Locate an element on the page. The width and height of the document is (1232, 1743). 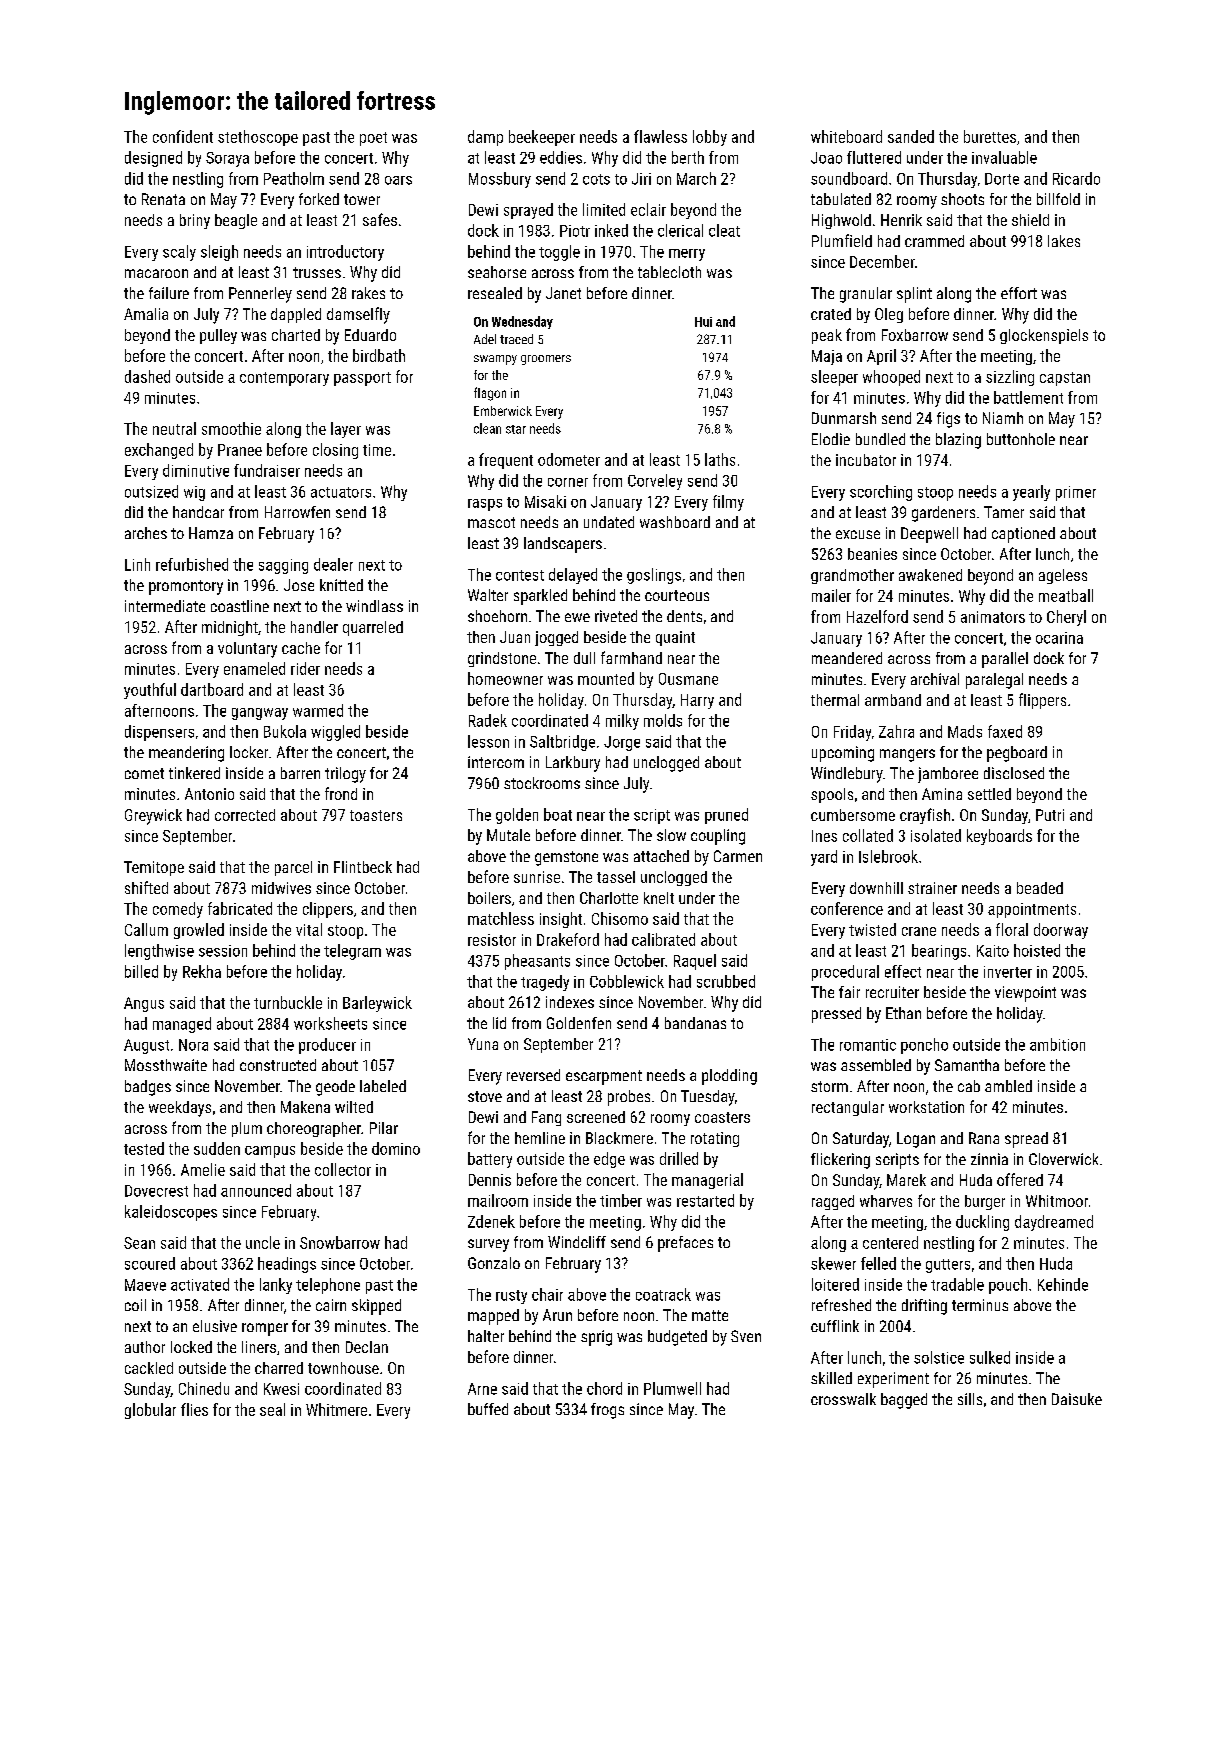
confident is located at coordinates (183, 136).
